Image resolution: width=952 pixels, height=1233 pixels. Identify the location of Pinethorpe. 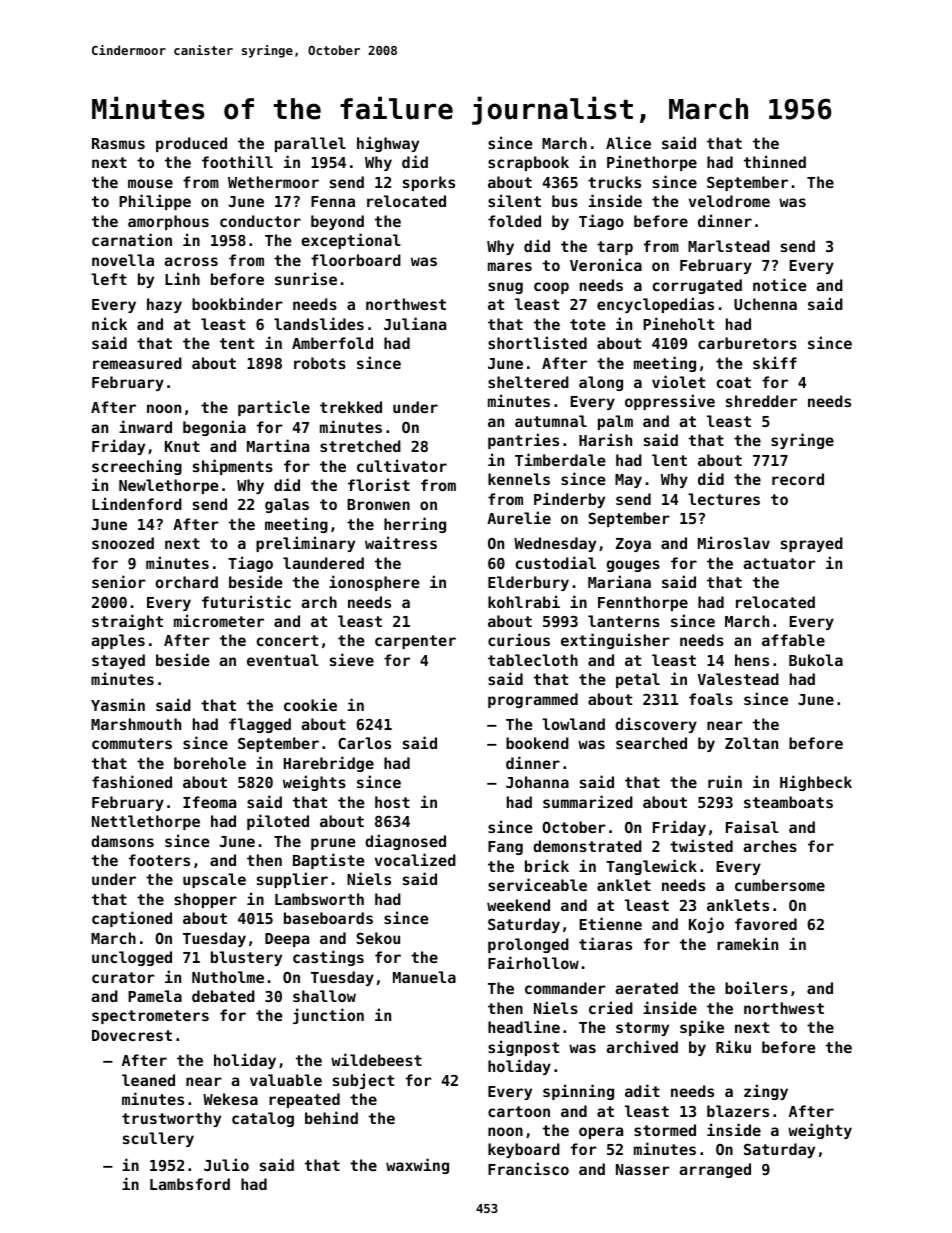
(652, 163).
